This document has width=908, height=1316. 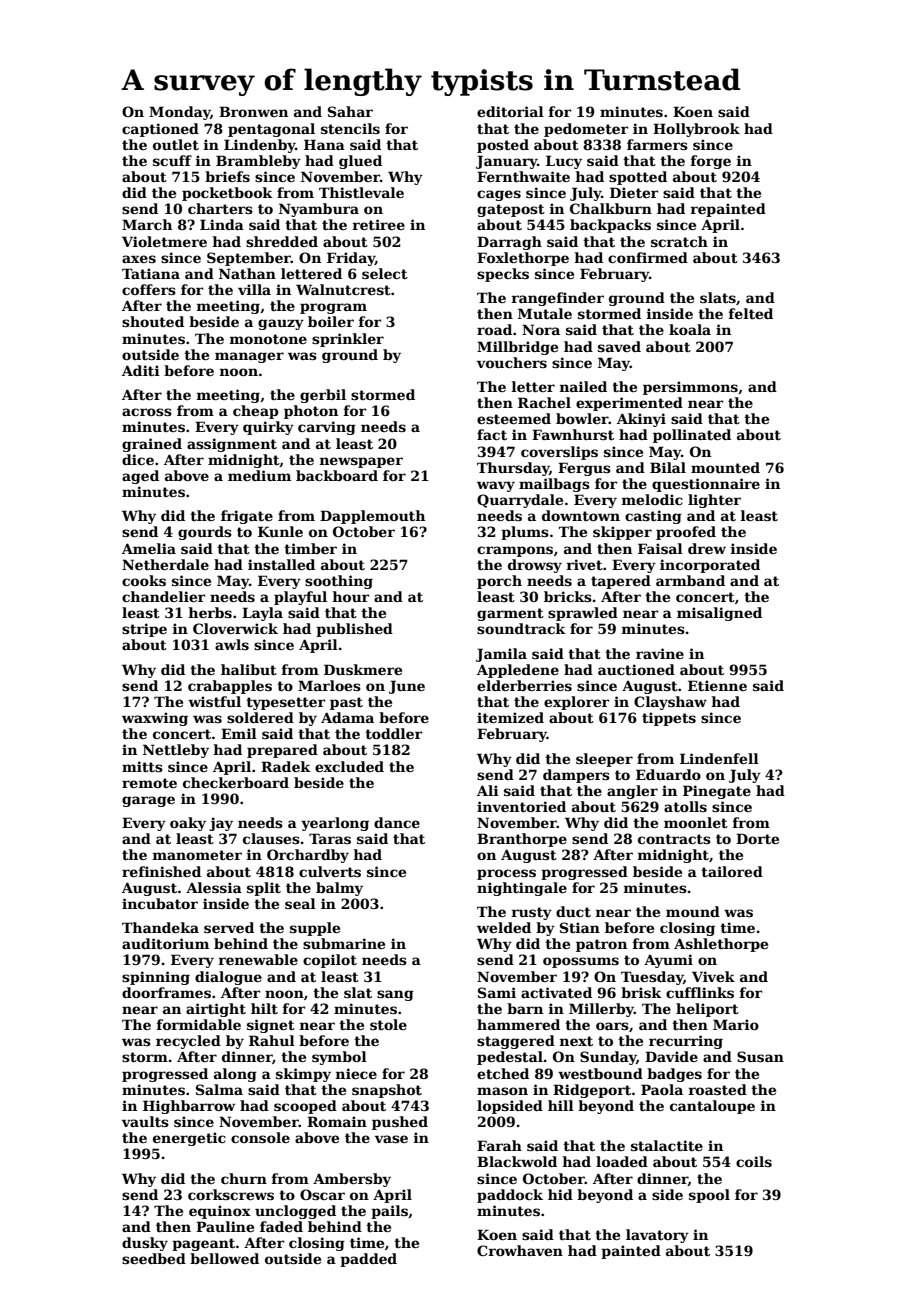 I want to click on checkerboard, so click(x=236, y=782).
